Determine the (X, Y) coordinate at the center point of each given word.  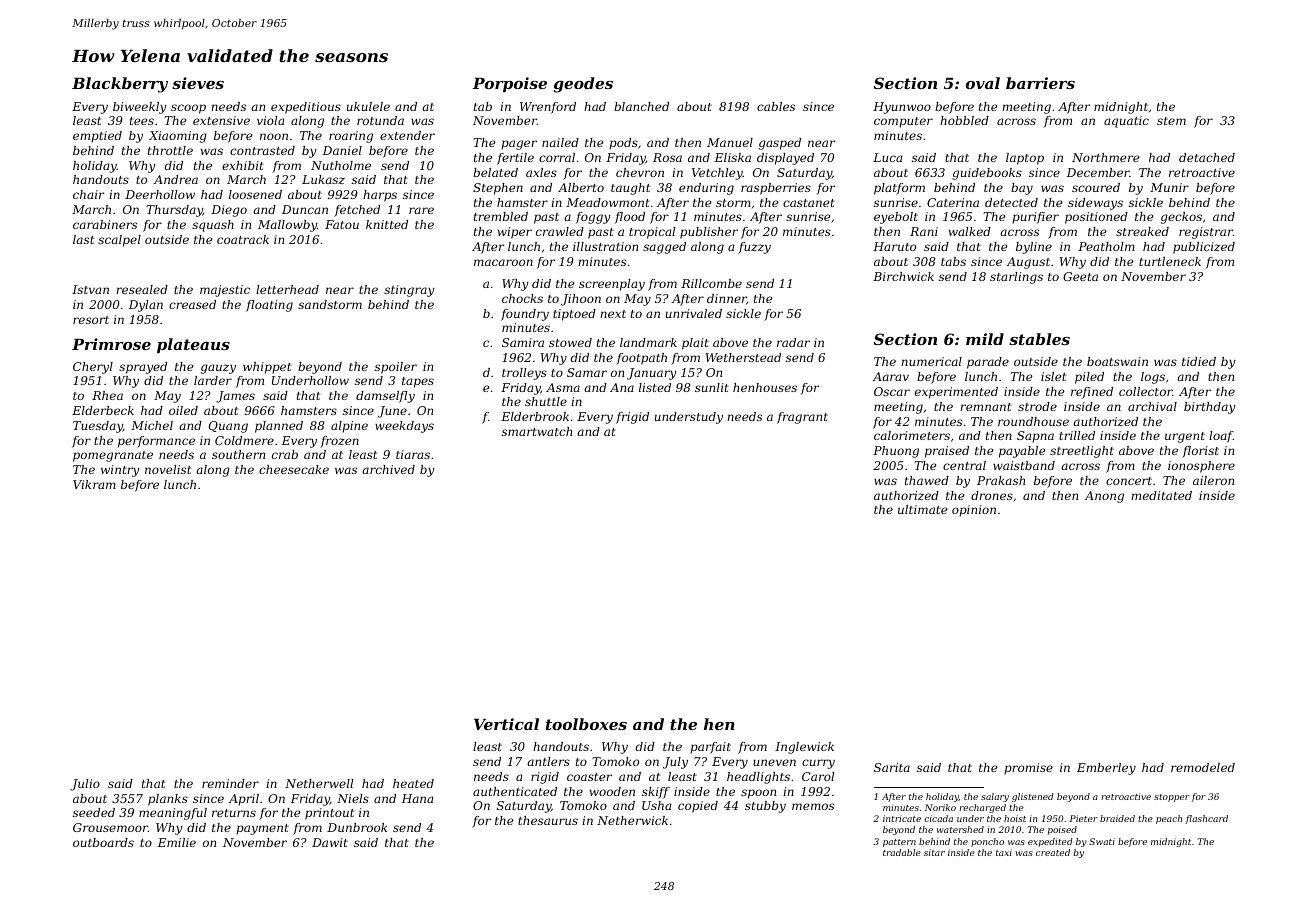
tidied (1199, 361)
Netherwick (632, 820)
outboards (103, 842)
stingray (409, 291)
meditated (1161, 495)
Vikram (94, 484)
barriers (1040, 83)
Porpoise (509, 84)
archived (388, 469)
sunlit (712, 387)
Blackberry (120, 85)
